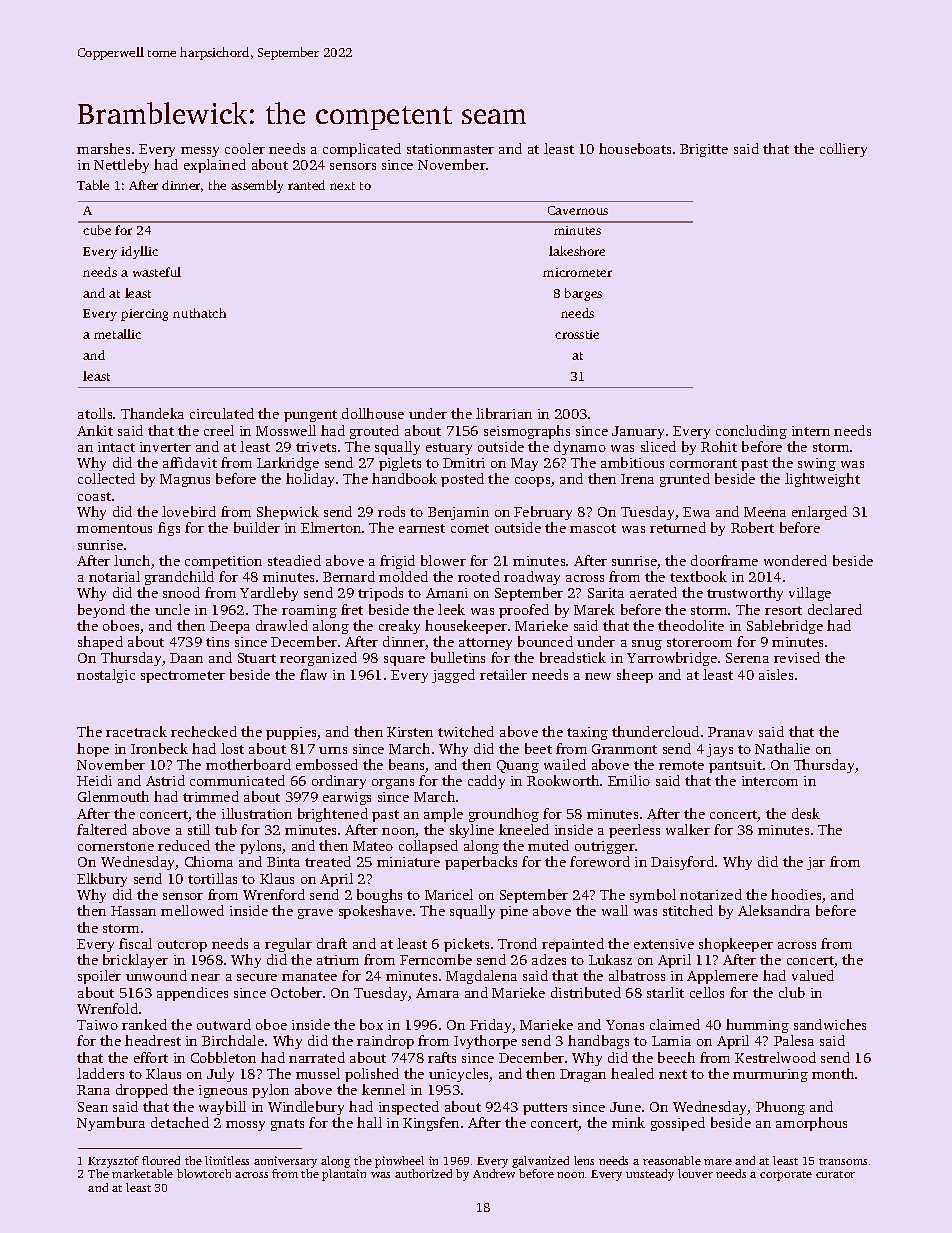 The height and width of the page is (1233, 952). Describe the element at coordinates (362, 150) in the page. I see `complicated` at that location.
